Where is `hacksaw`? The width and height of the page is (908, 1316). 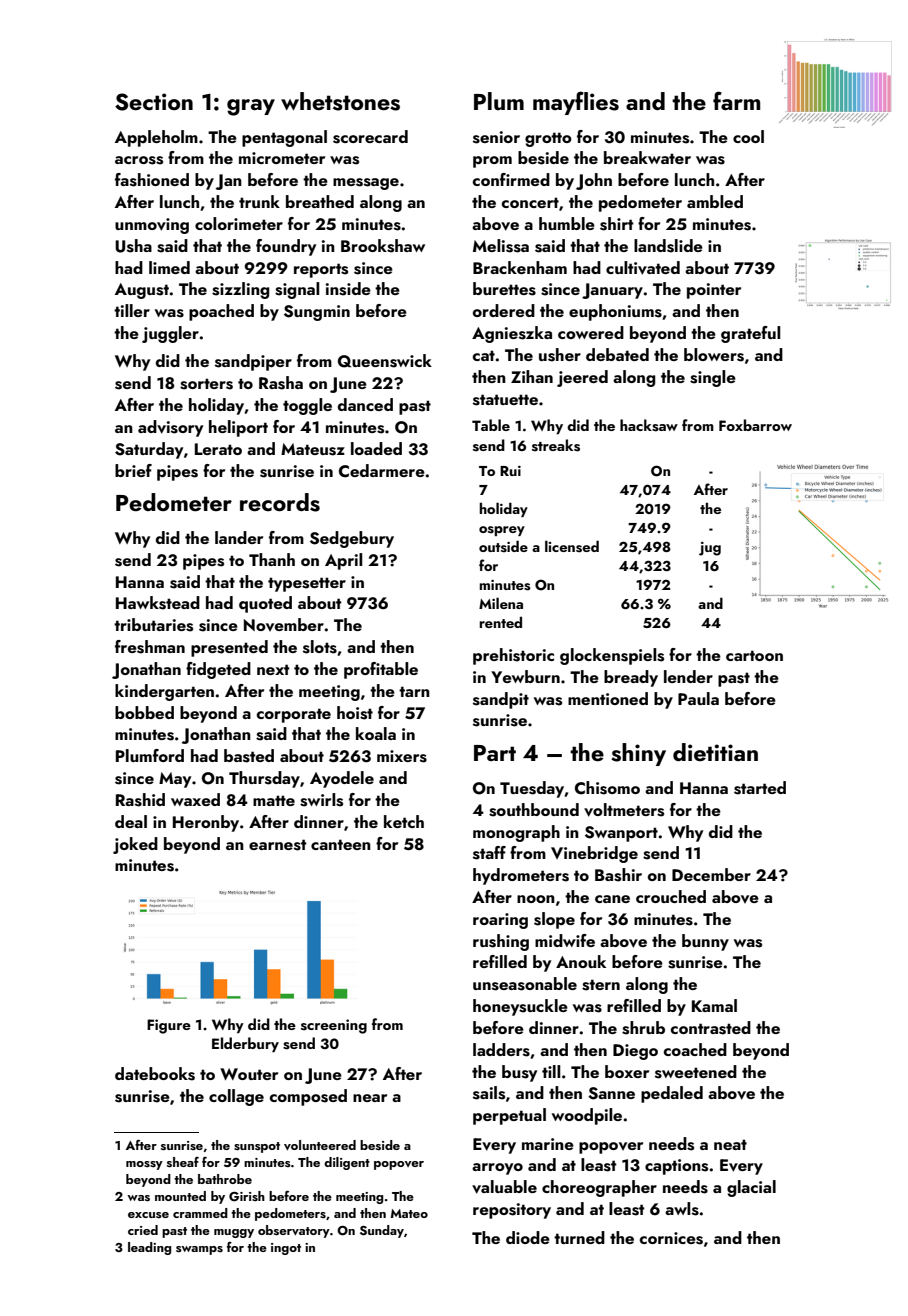 hacksaw is located at coordinates (649, 425).
